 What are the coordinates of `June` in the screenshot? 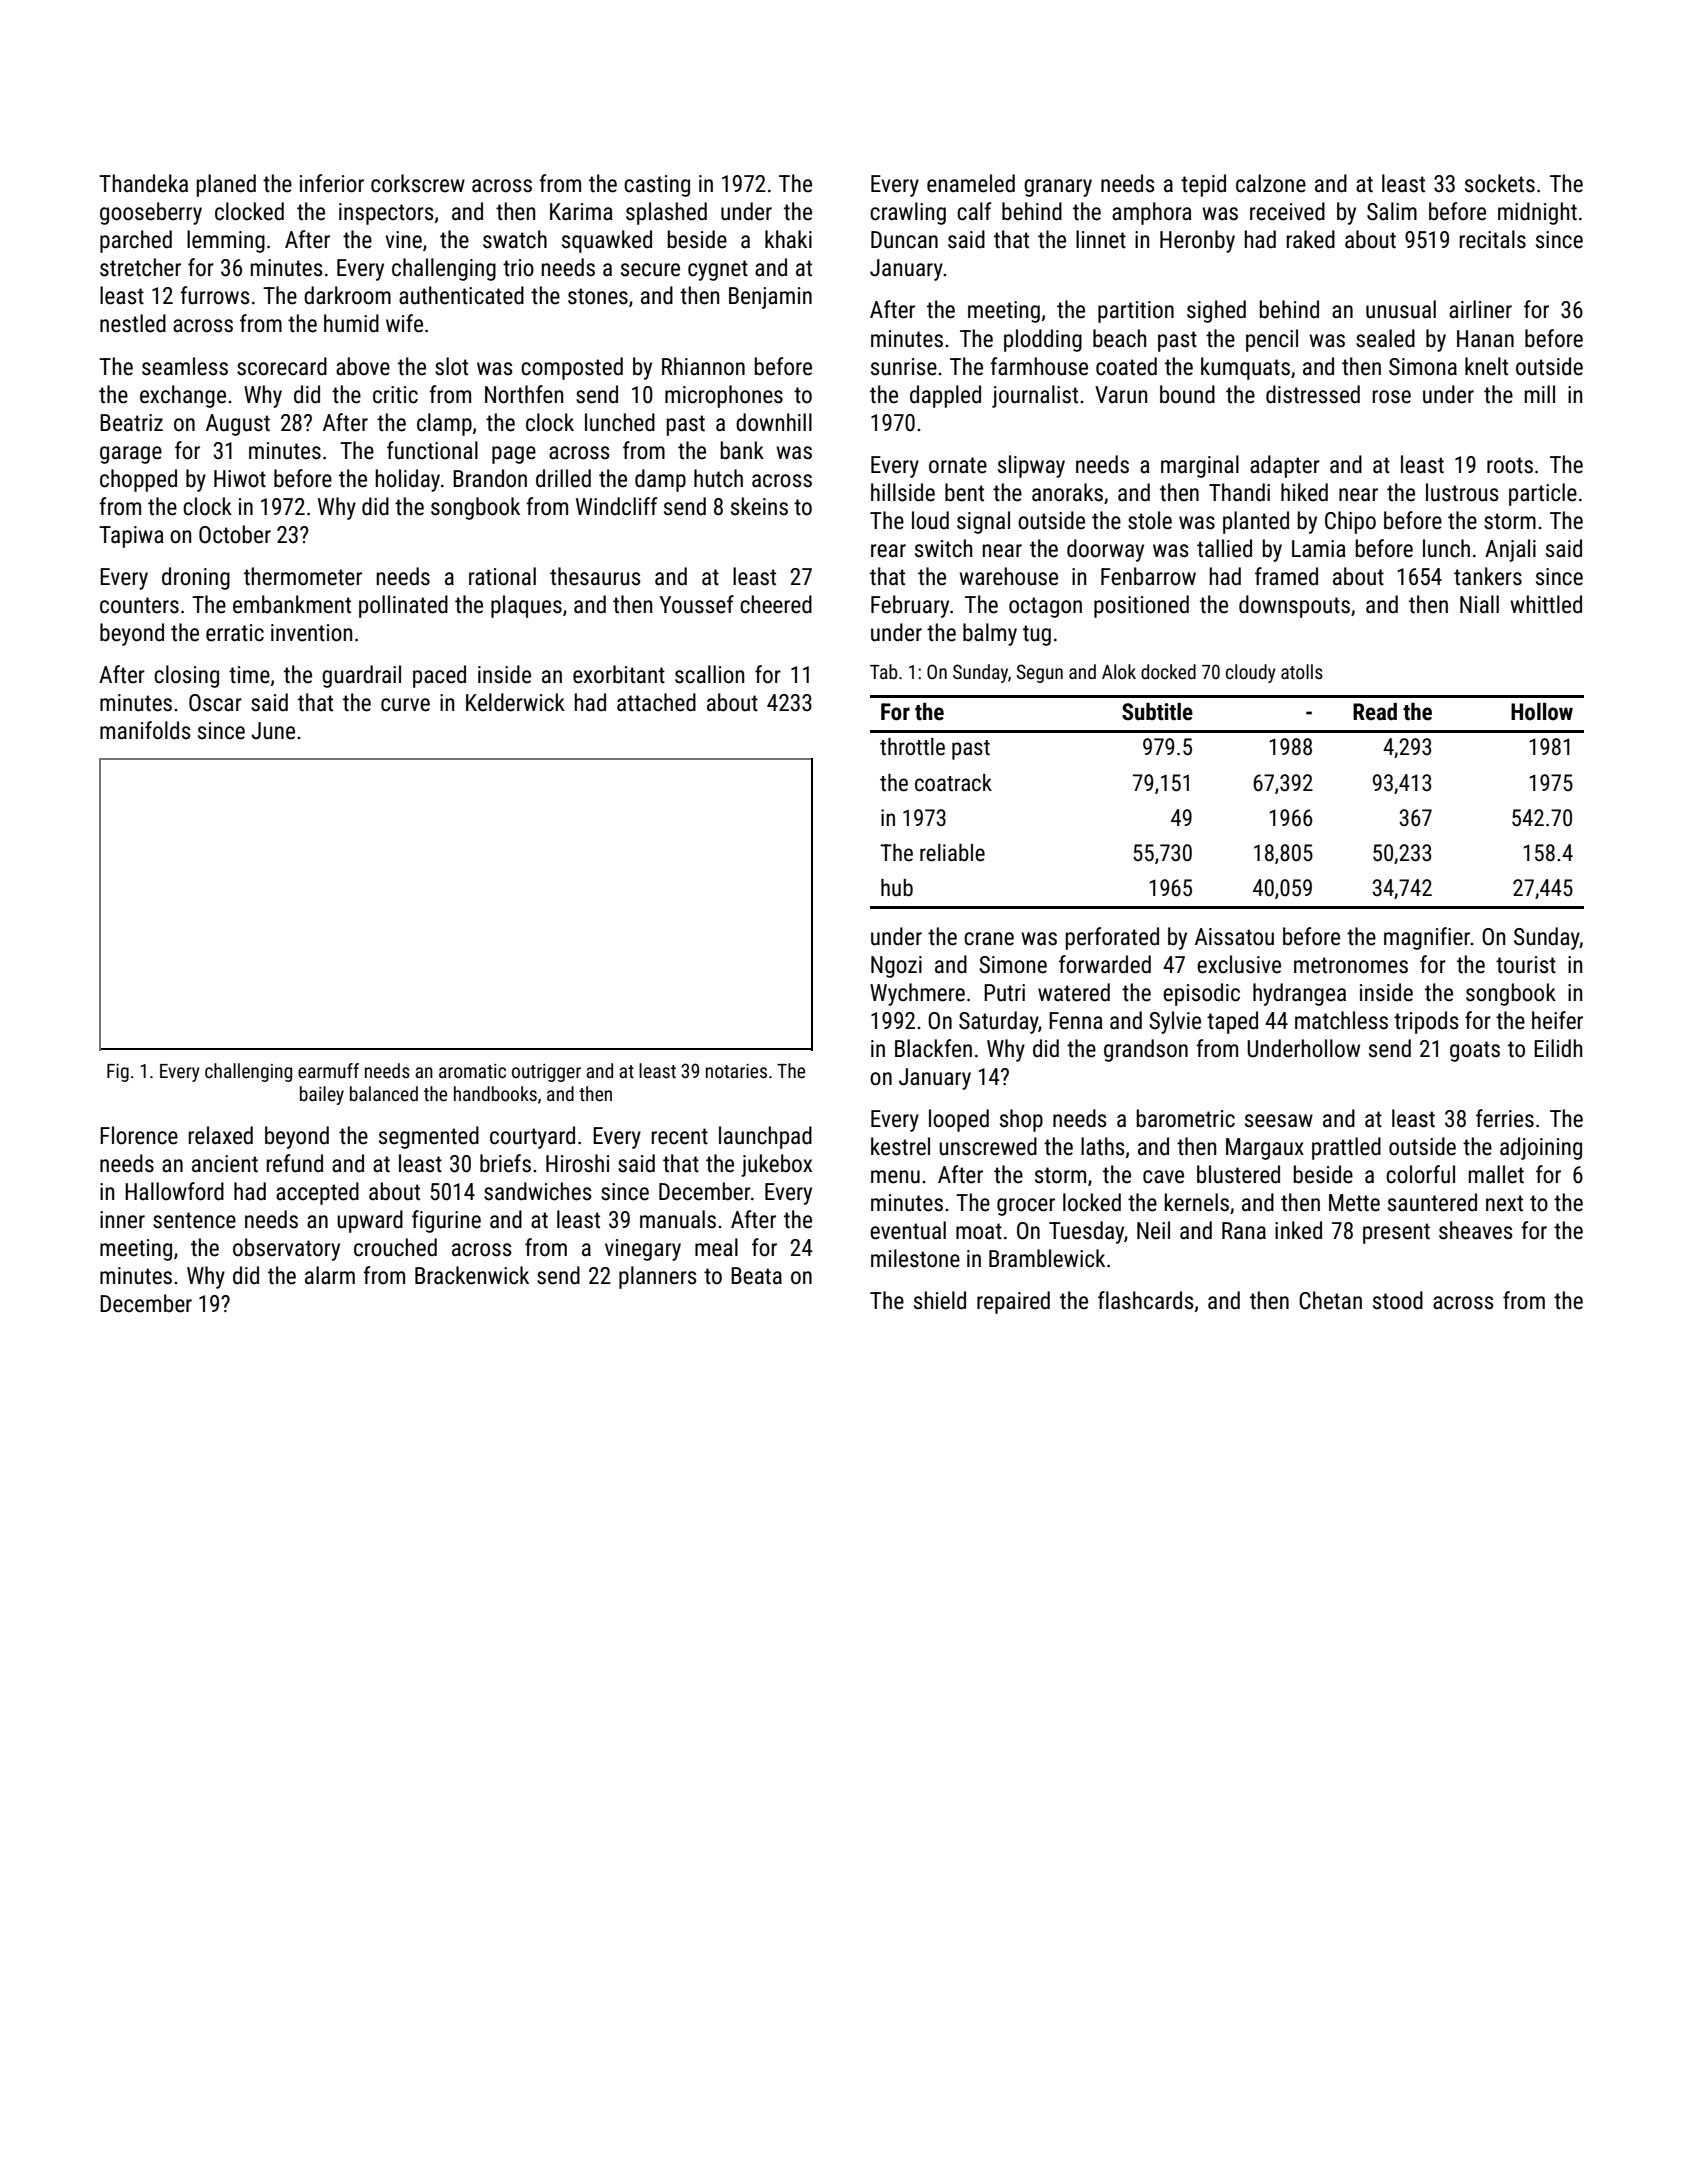 It's located at (273, 731).
